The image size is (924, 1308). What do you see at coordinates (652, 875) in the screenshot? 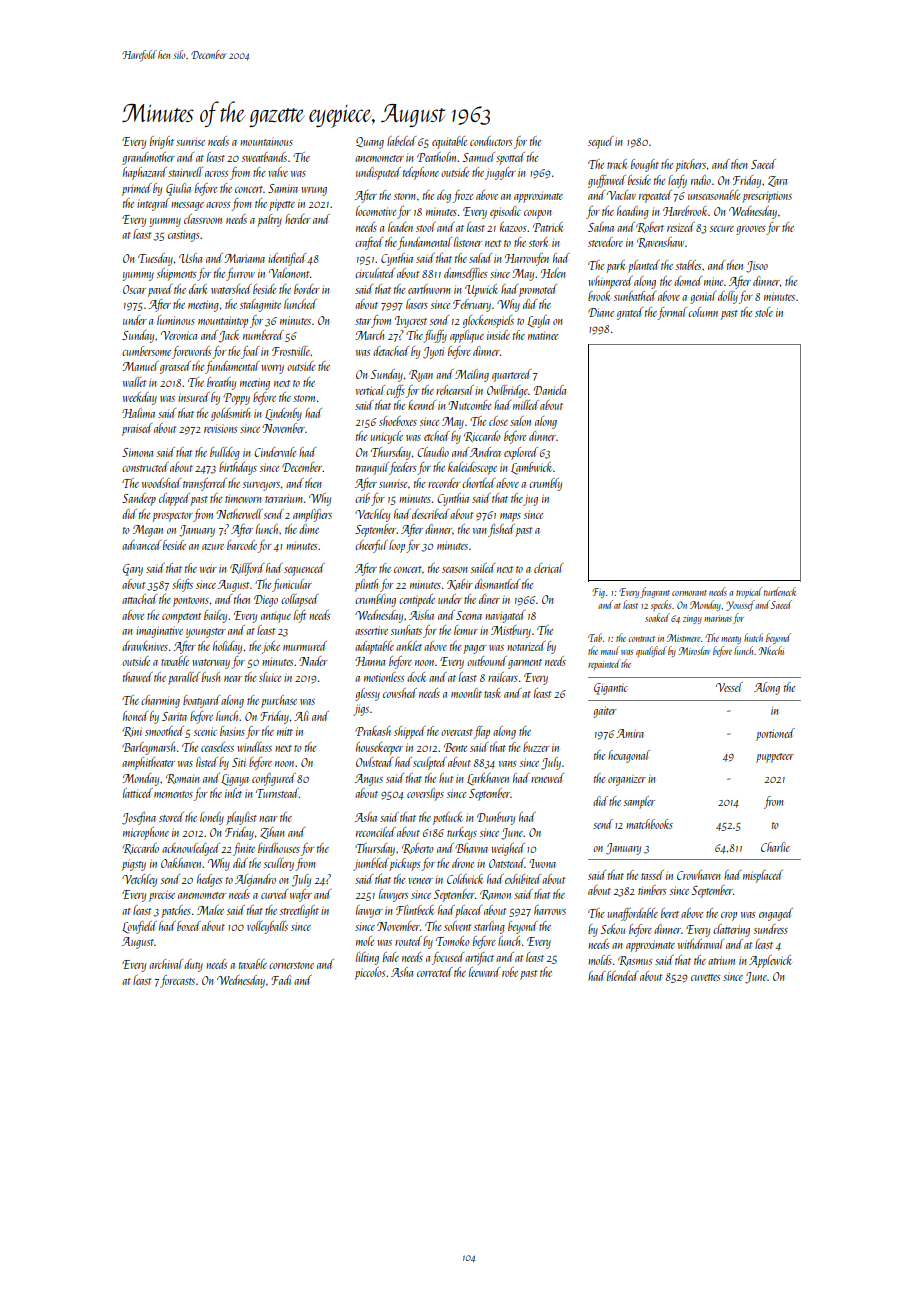
I see `tassel` at bounding box center [652, 875].
